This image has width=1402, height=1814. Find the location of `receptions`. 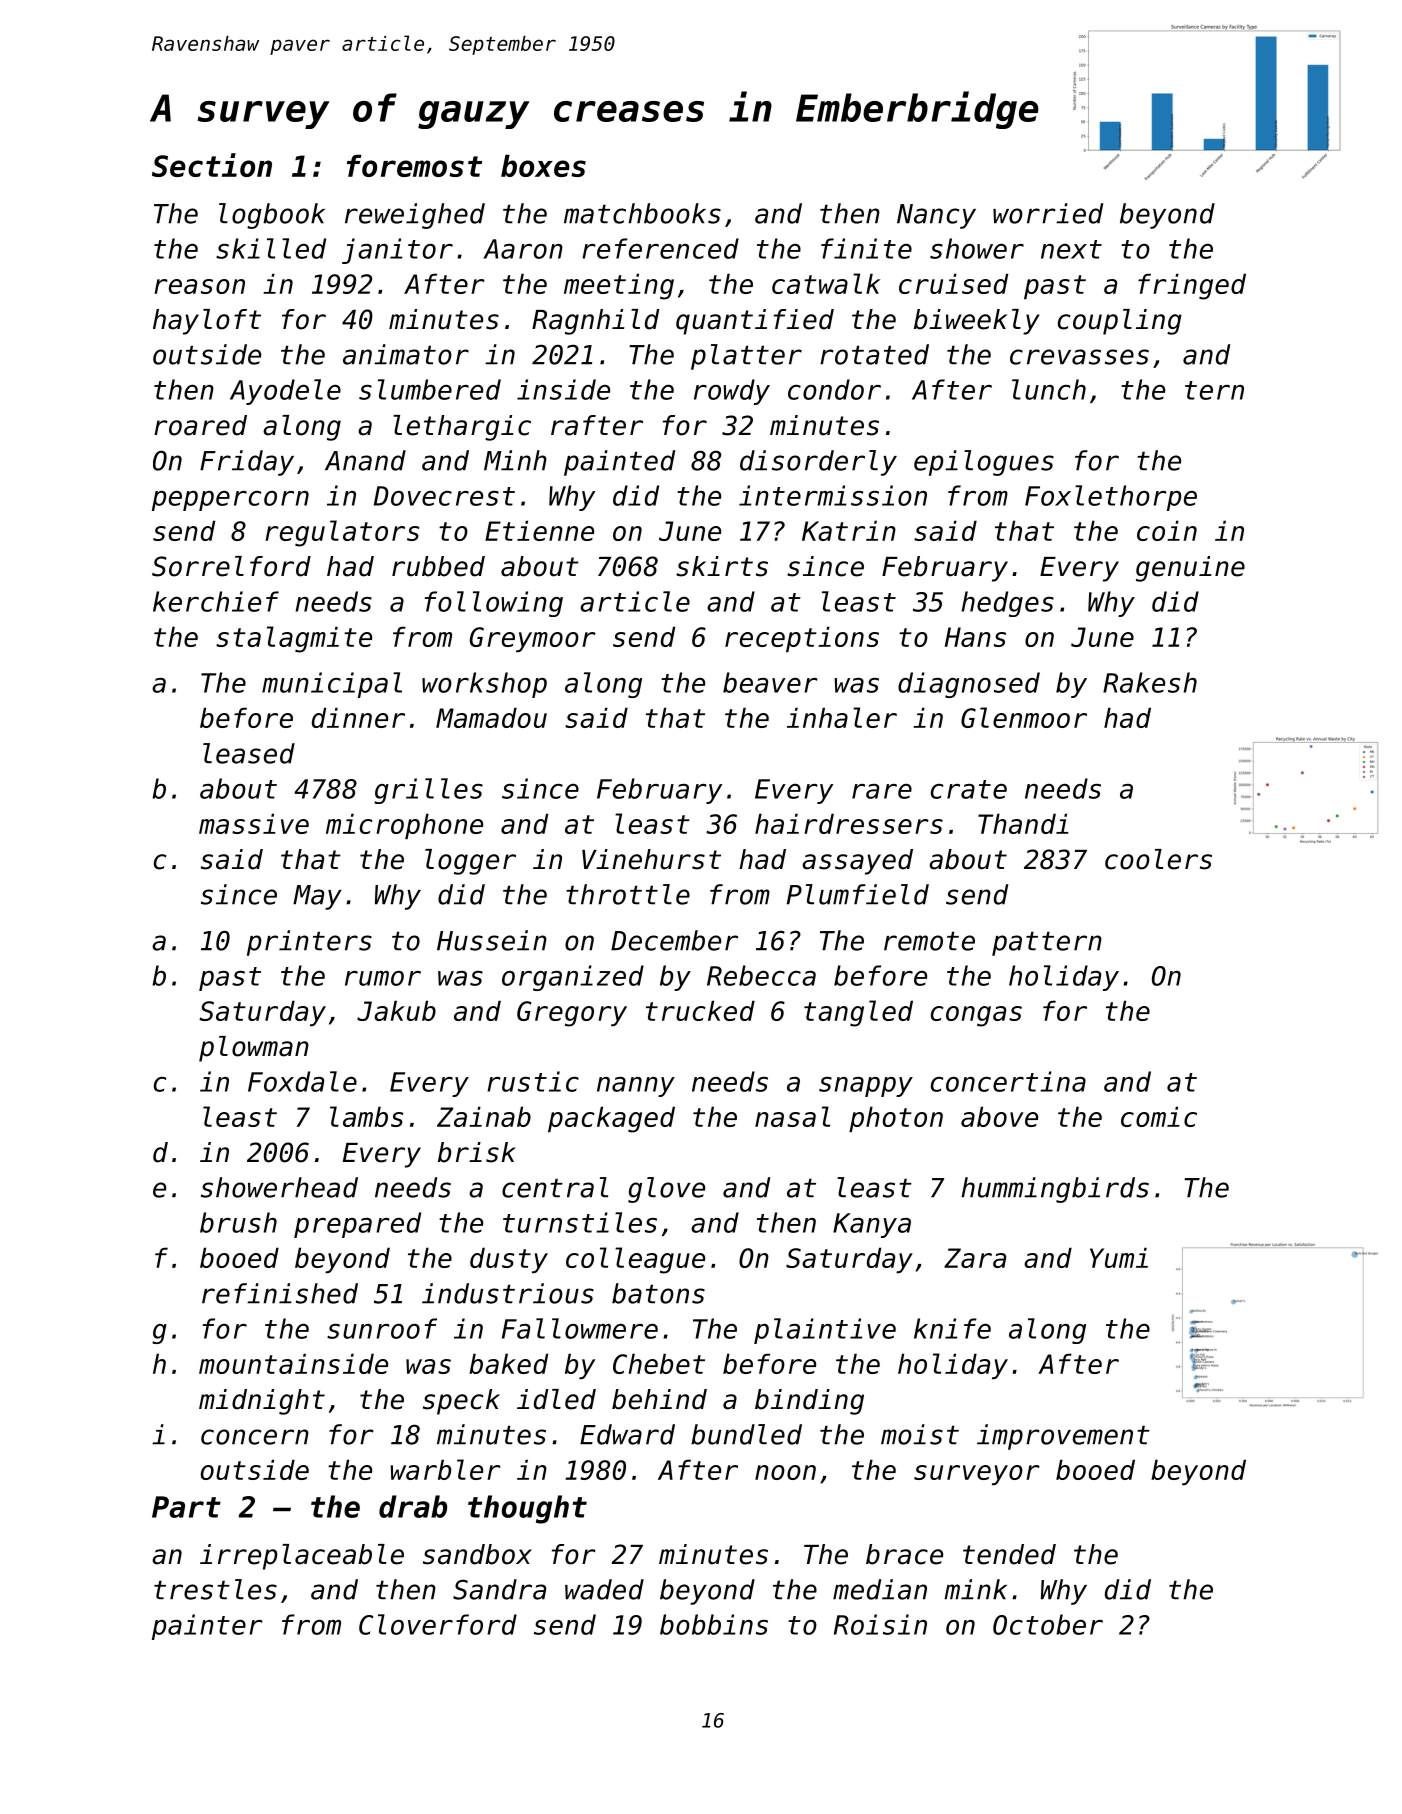

receptions is located at coordinates (802, 639).
